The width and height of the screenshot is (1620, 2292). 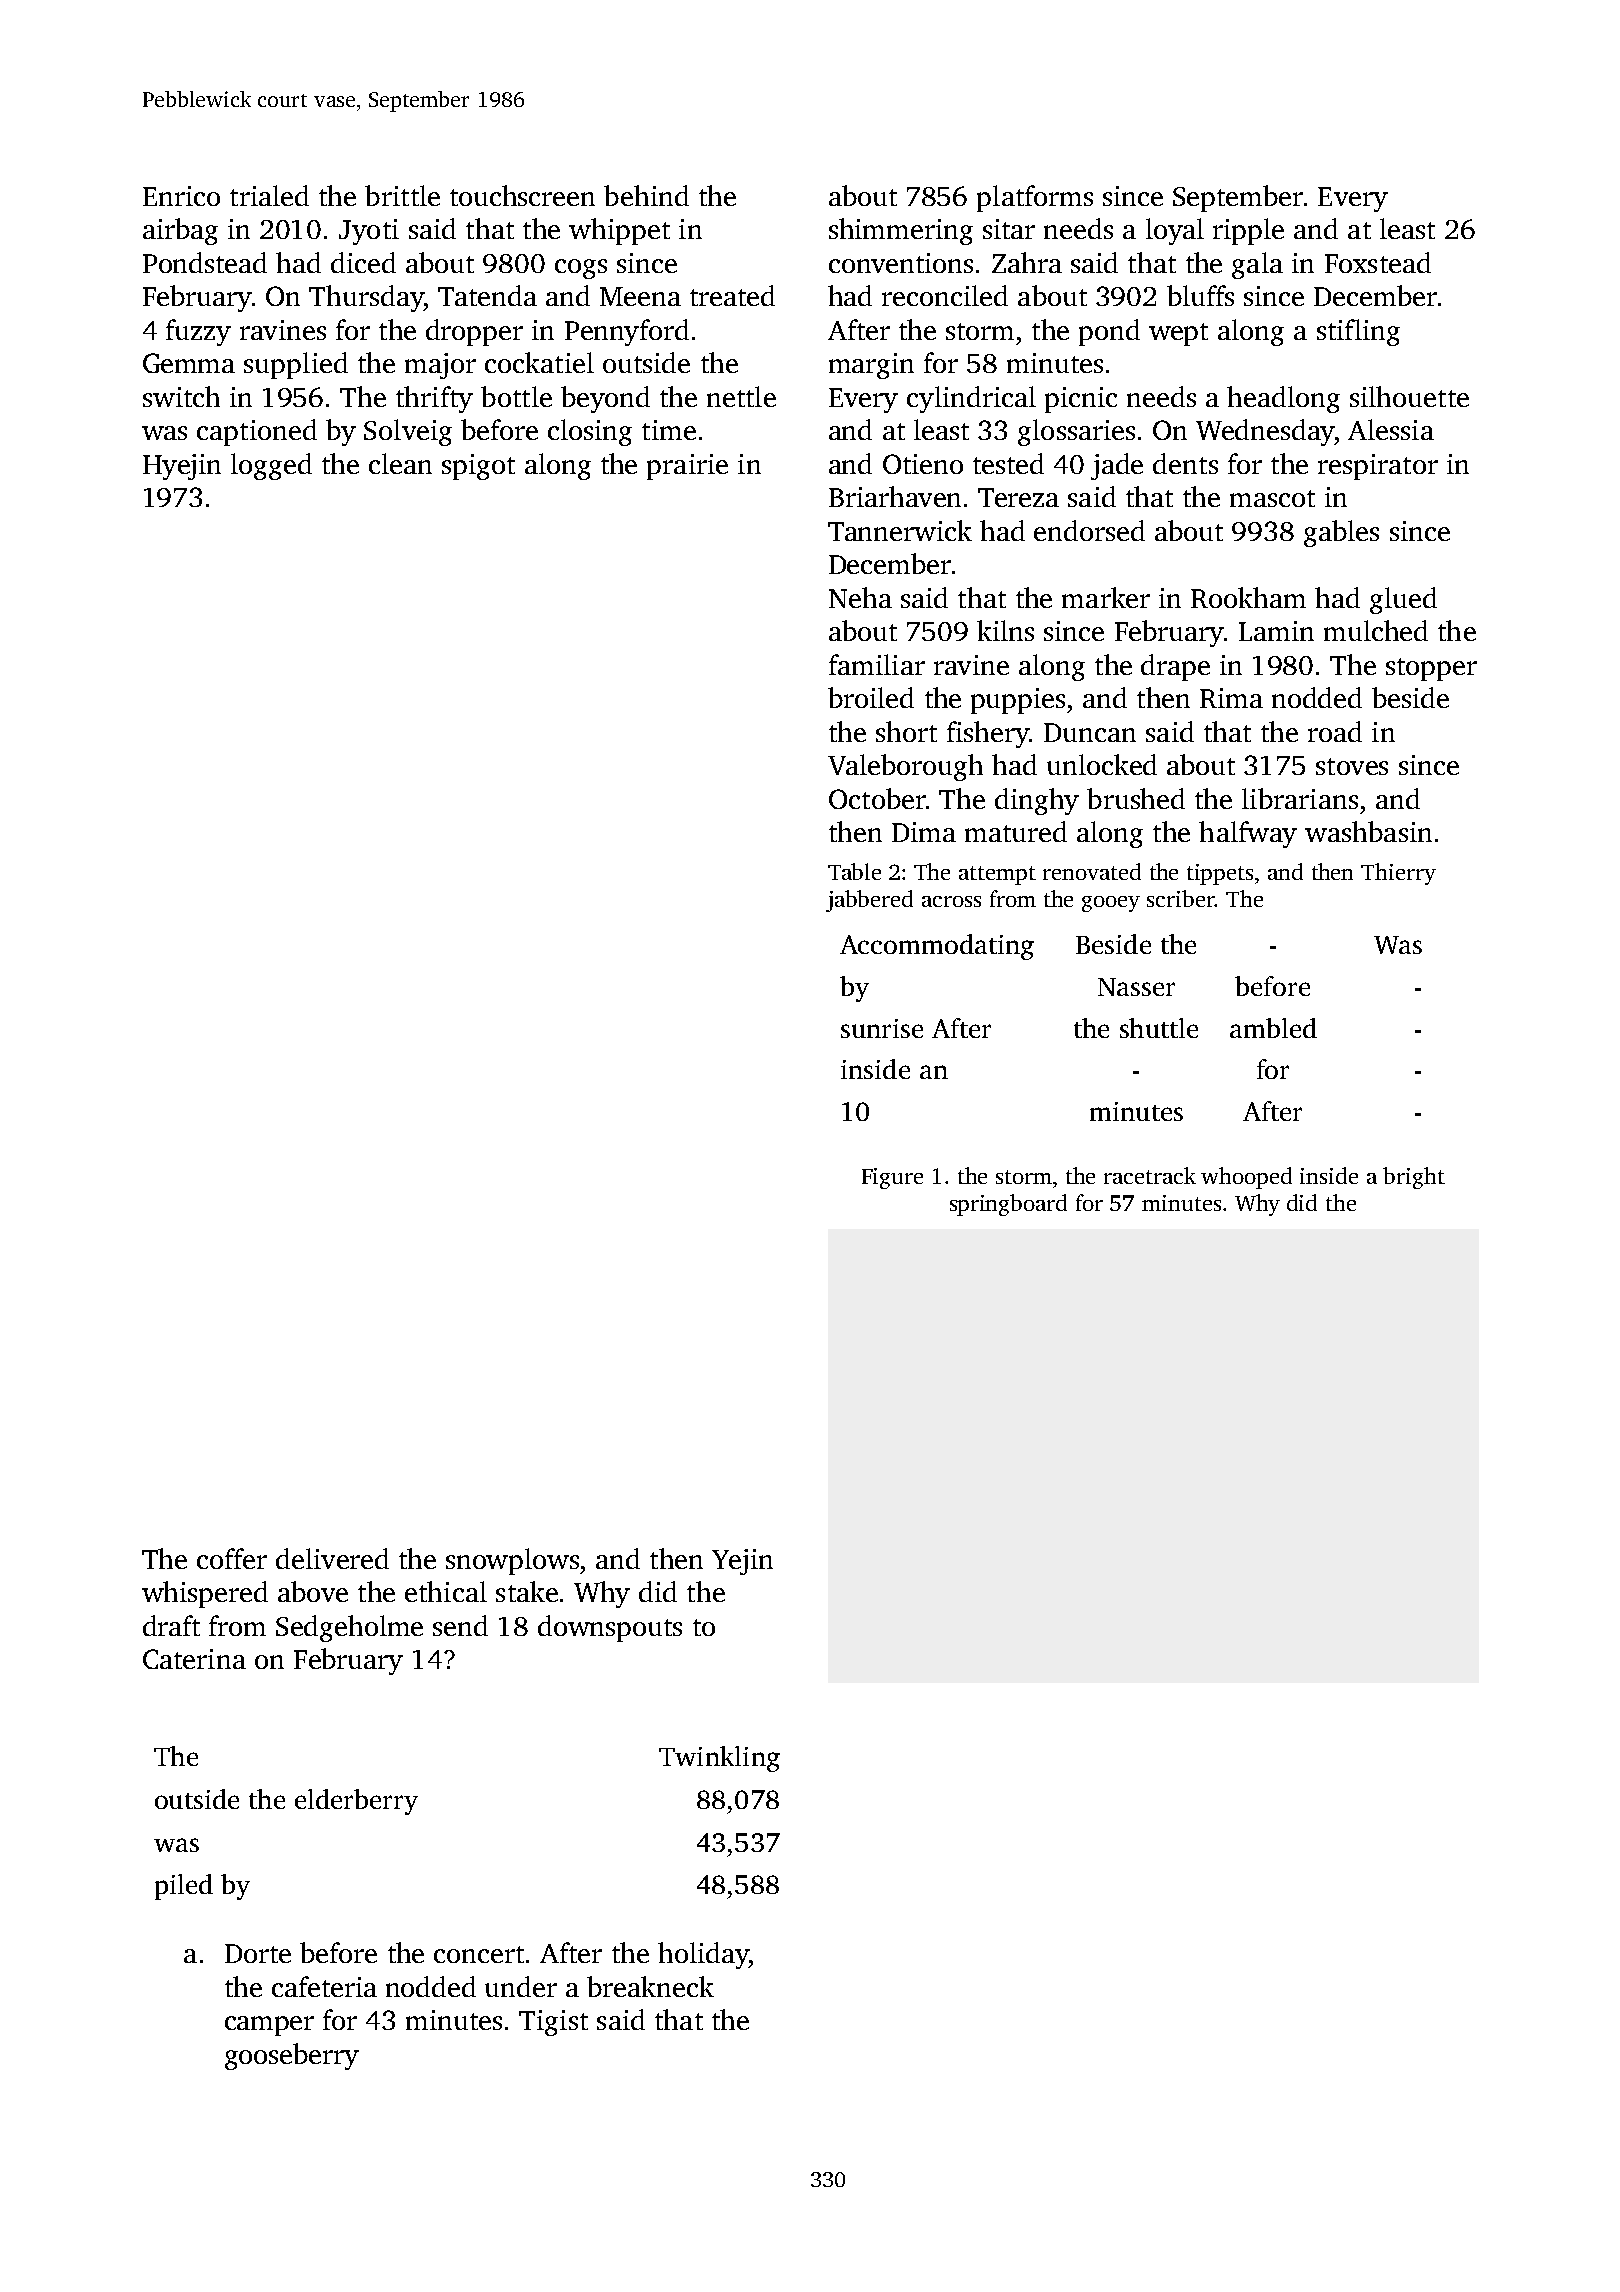 I want to click on reconciled, so click(x=945, y=295).
